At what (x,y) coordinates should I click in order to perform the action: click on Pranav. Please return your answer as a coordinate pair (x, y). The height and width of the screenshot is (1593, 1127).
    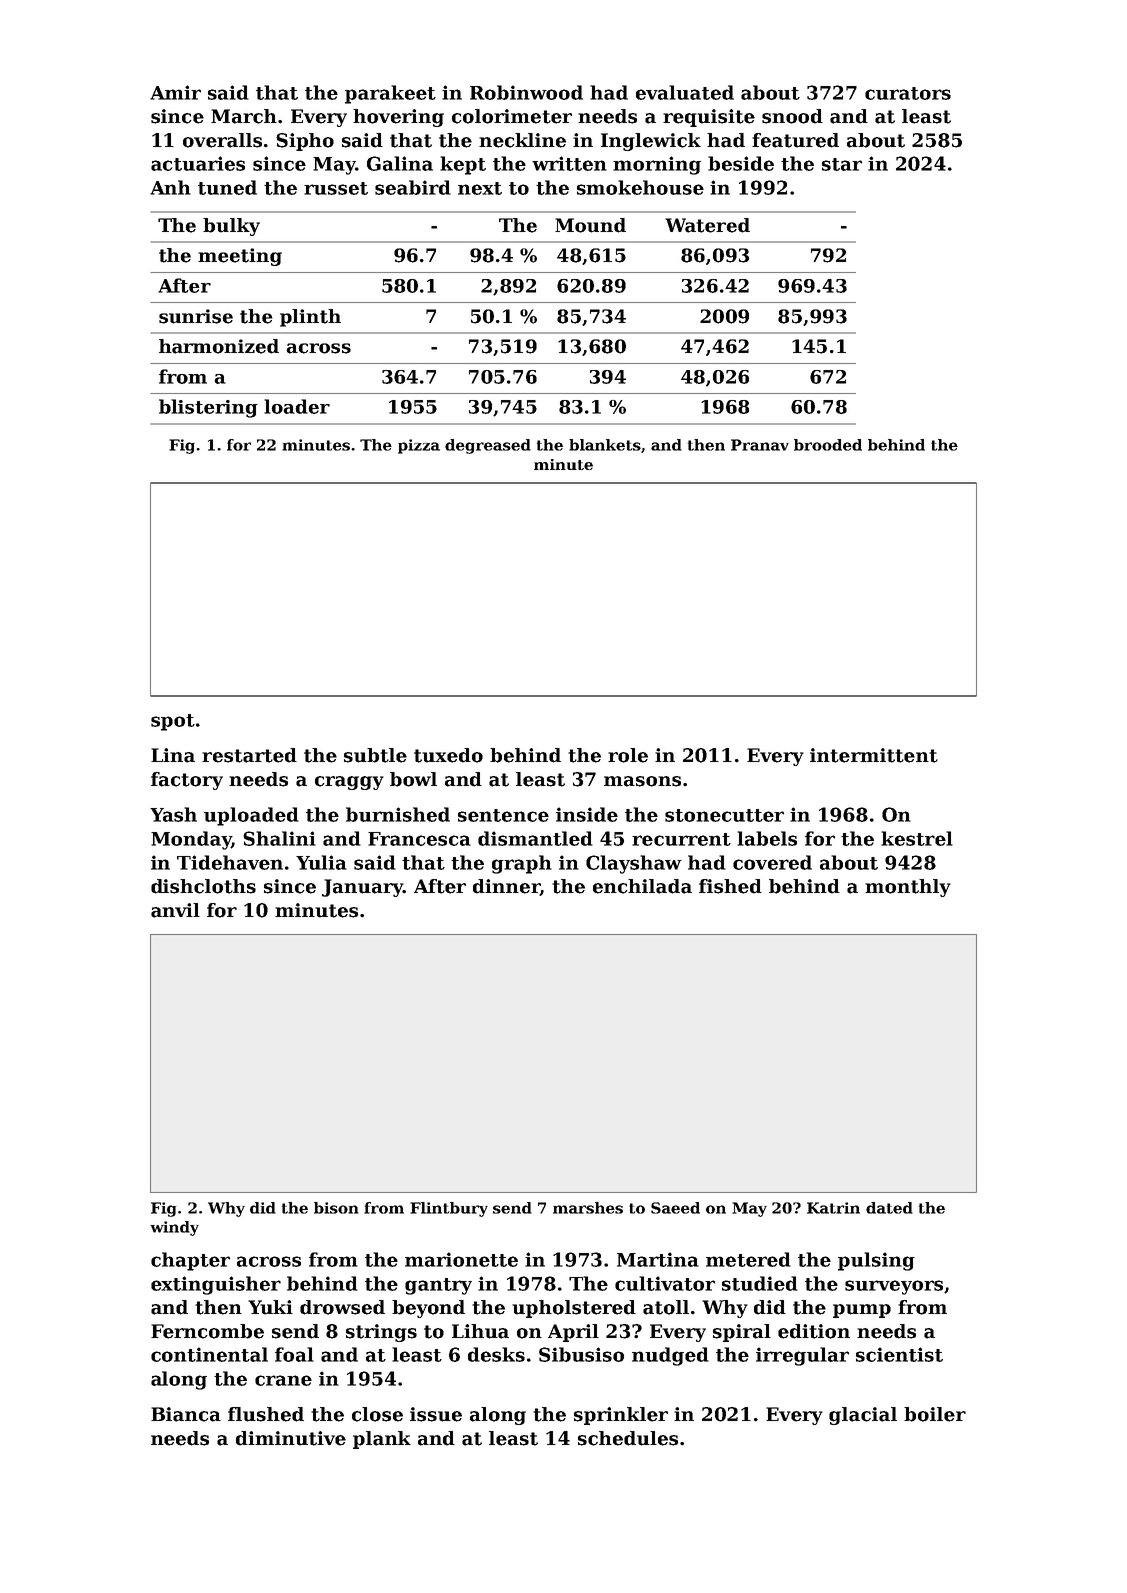
    Looking at the image, I should click on (760, 445).
